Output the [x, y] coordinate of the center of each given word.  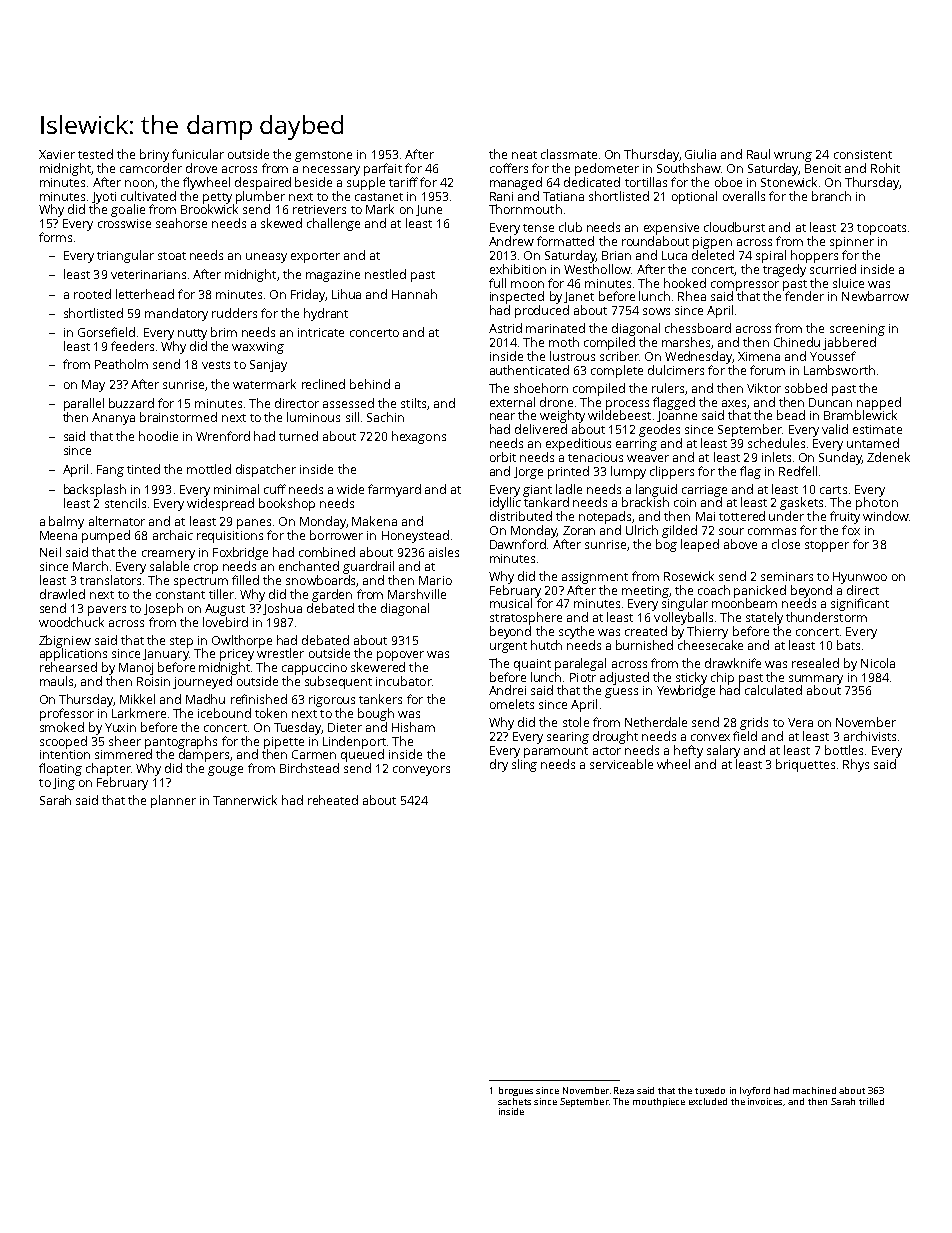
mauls [56, 681]
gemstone [323, 156]
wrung [793, 157]
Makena [374, 521]
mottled [209, 469]
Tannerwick [245, 800]
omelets [512, 704]
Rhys [856, 765]
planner [173, 801]
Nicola [878, 663]
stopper [827, 546]
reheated [333, 800]
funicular [198, 154]
